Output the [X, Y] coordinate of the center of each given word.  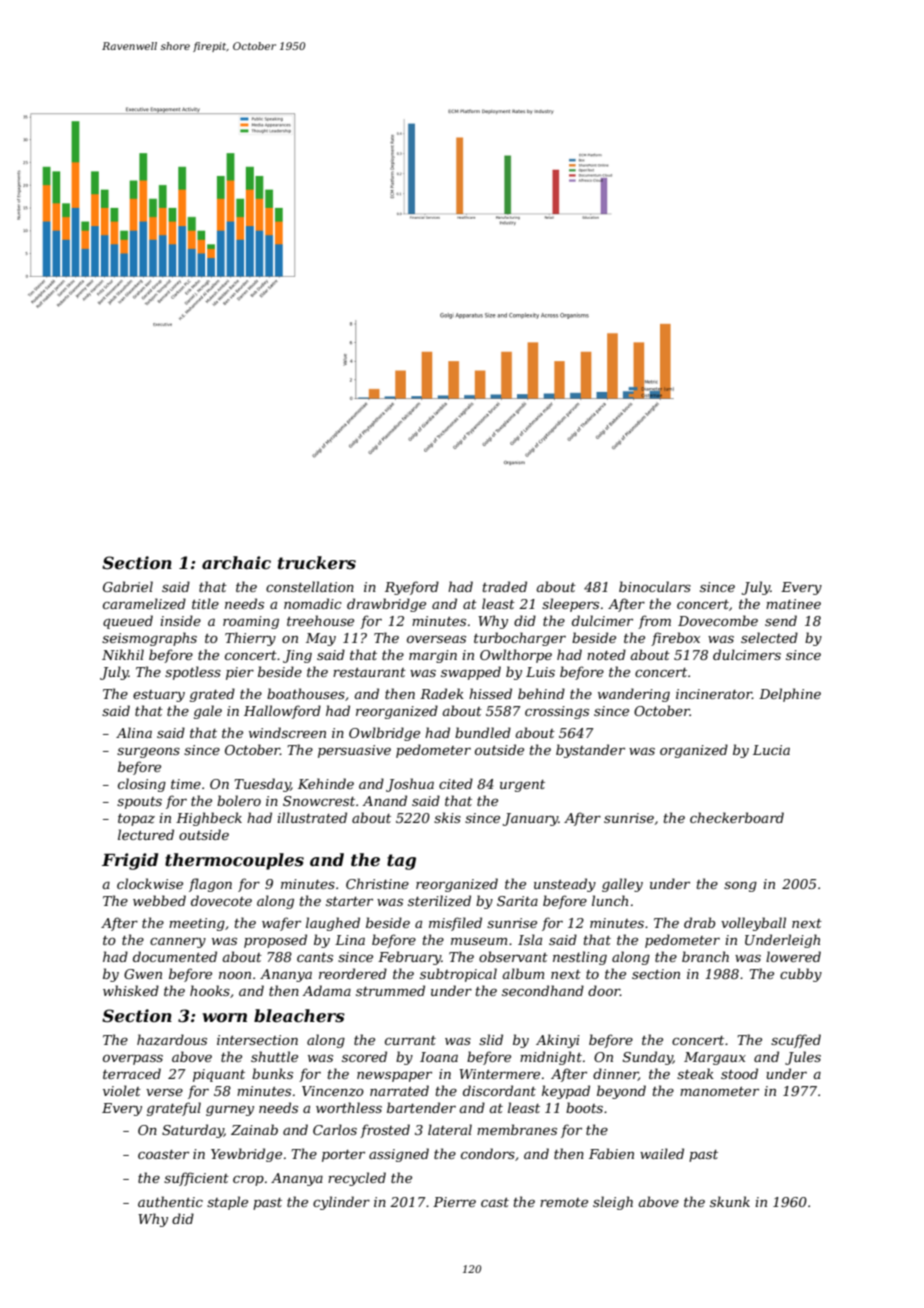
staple [227, 1203]
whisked [131, 990]
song [740, 887]
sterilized [439, 901]
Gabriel [128, 586]
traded [505, 586]
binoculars [655, 586]
